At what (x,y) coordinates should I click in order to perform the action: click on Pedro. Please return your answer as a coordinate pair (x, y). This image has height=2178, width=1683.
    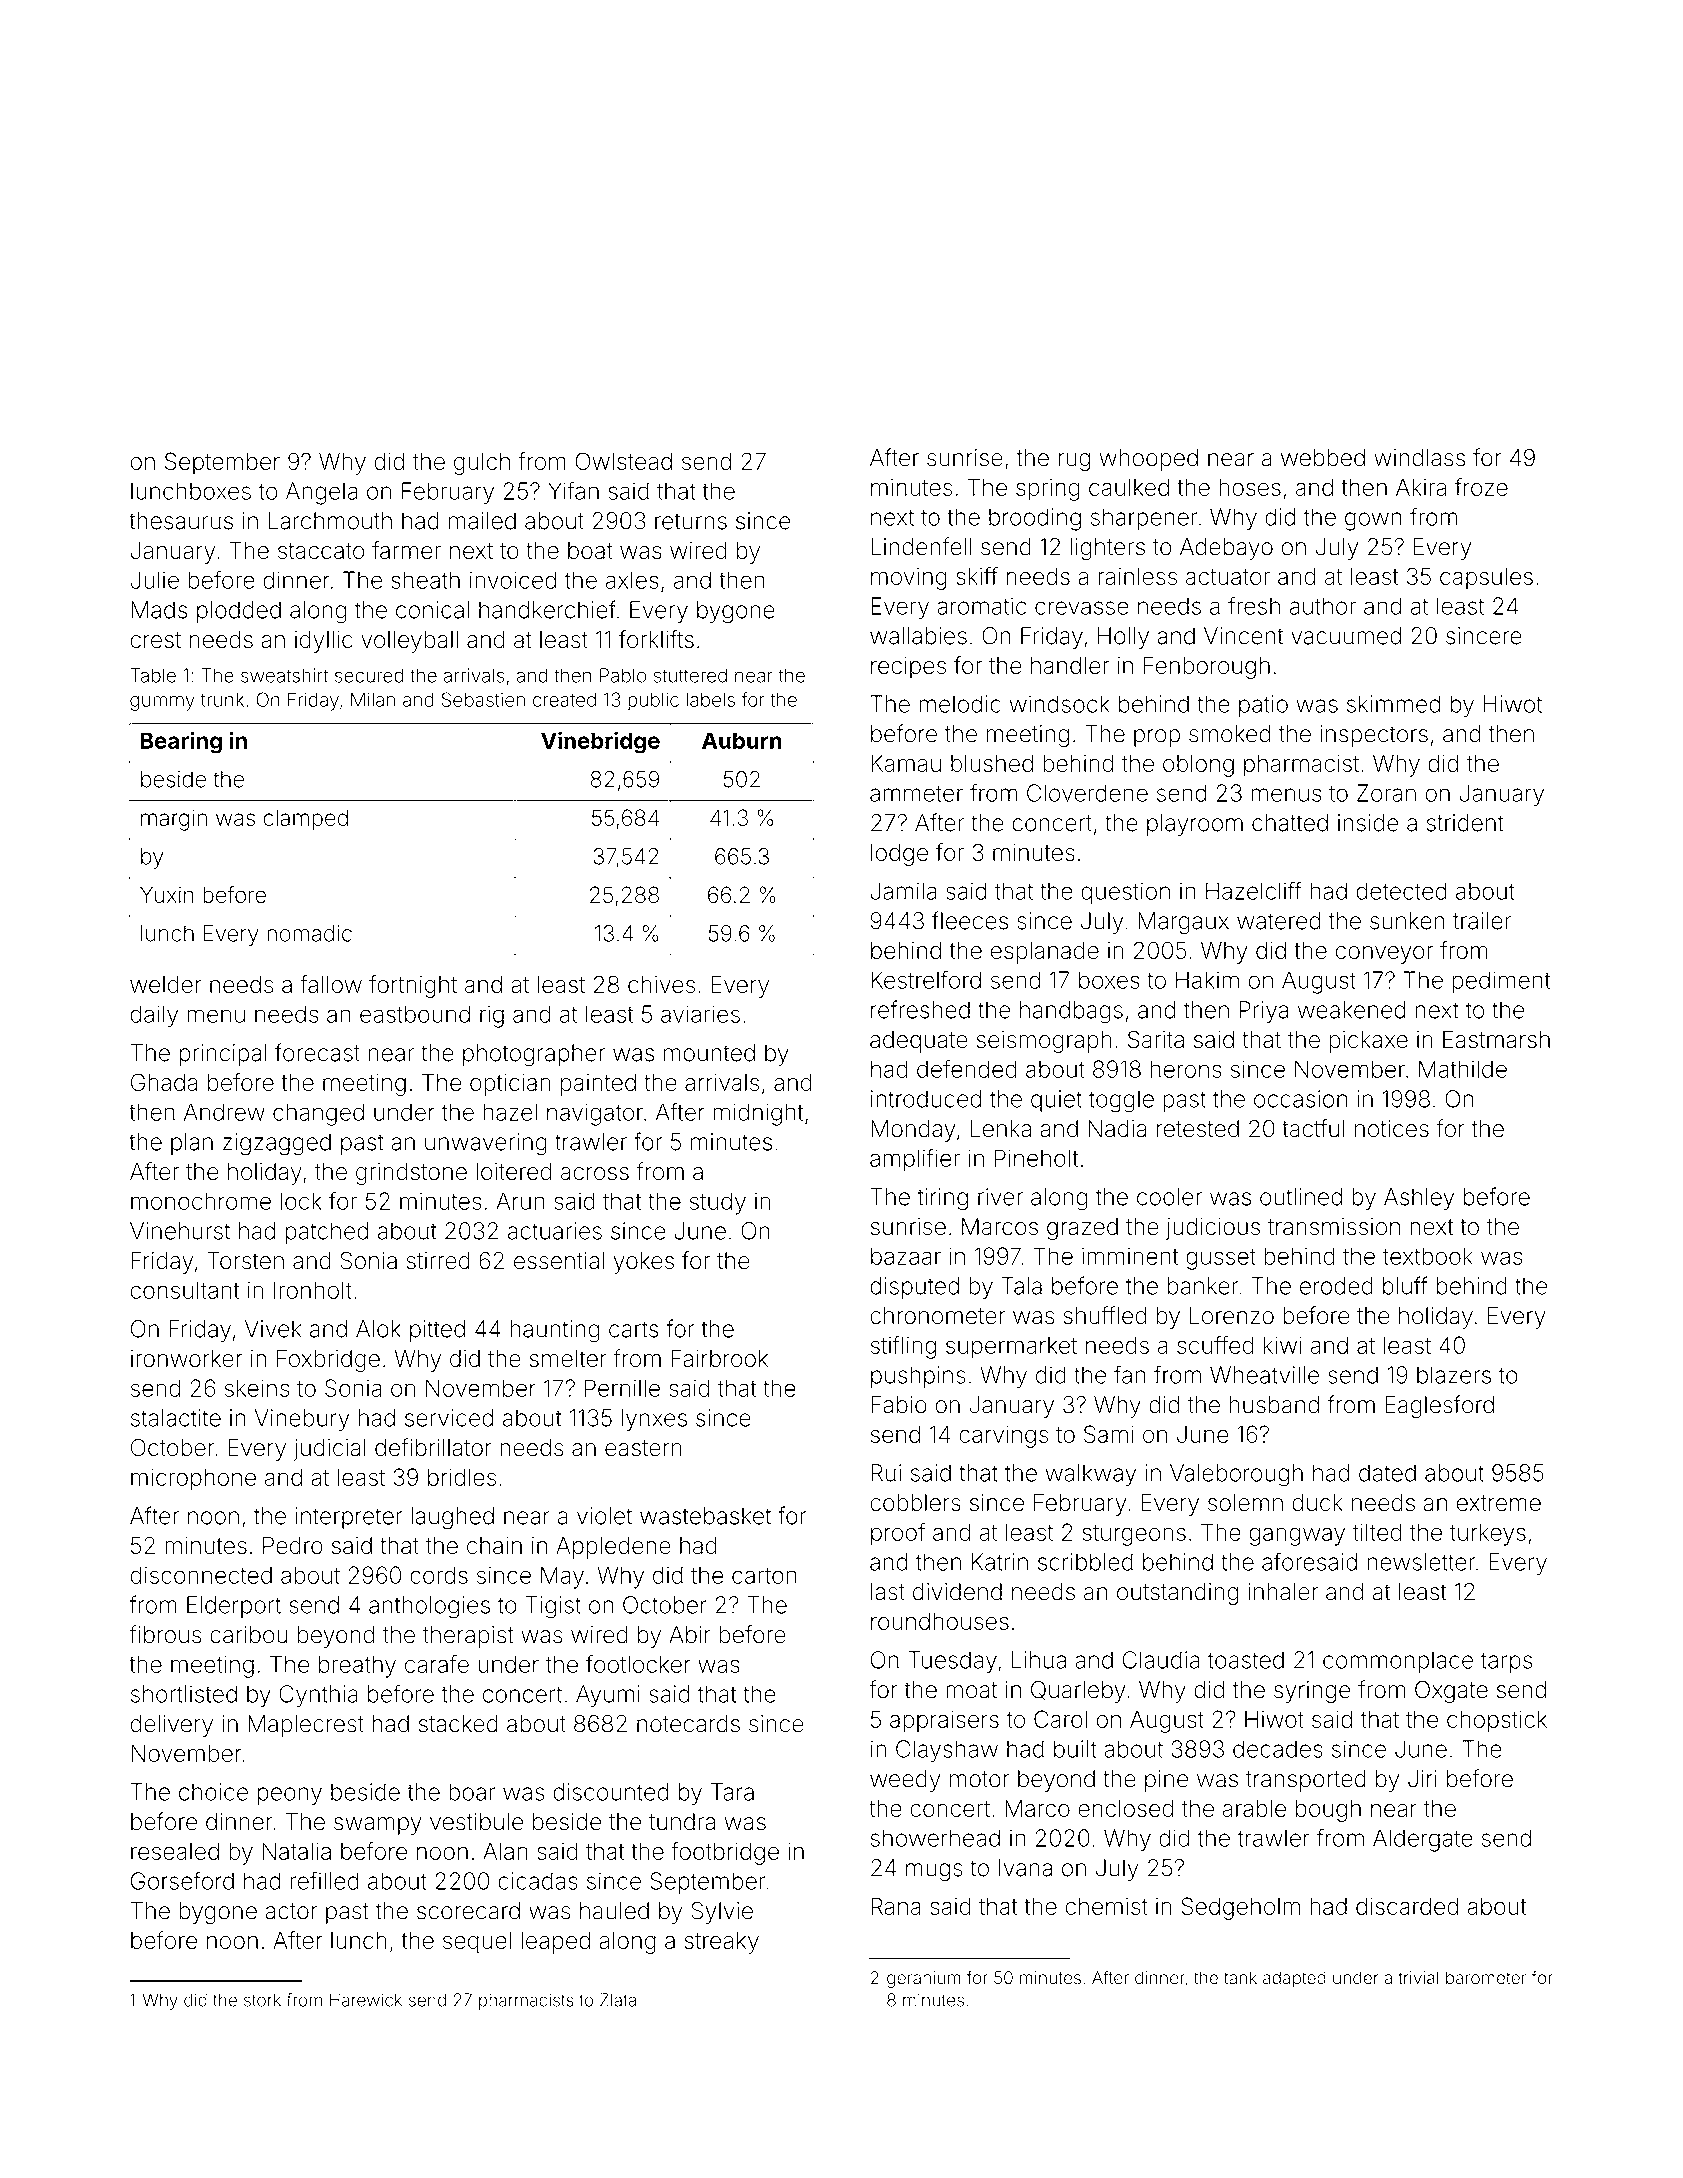
    Looking at the image, I should click on (293, 1546).
